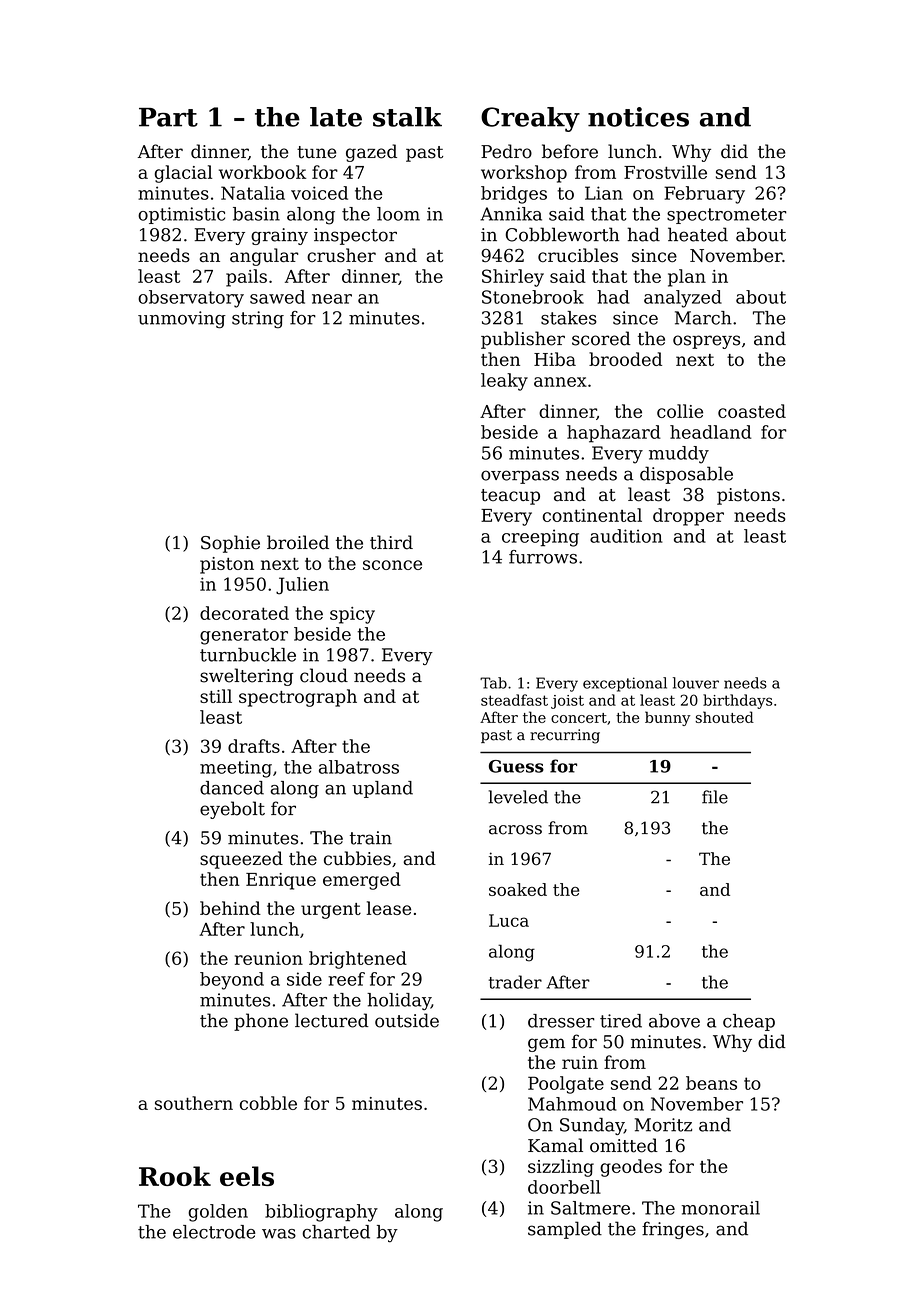  Describe the element at coordinates (518, 797) in the page. I see `leveled` at that location.
